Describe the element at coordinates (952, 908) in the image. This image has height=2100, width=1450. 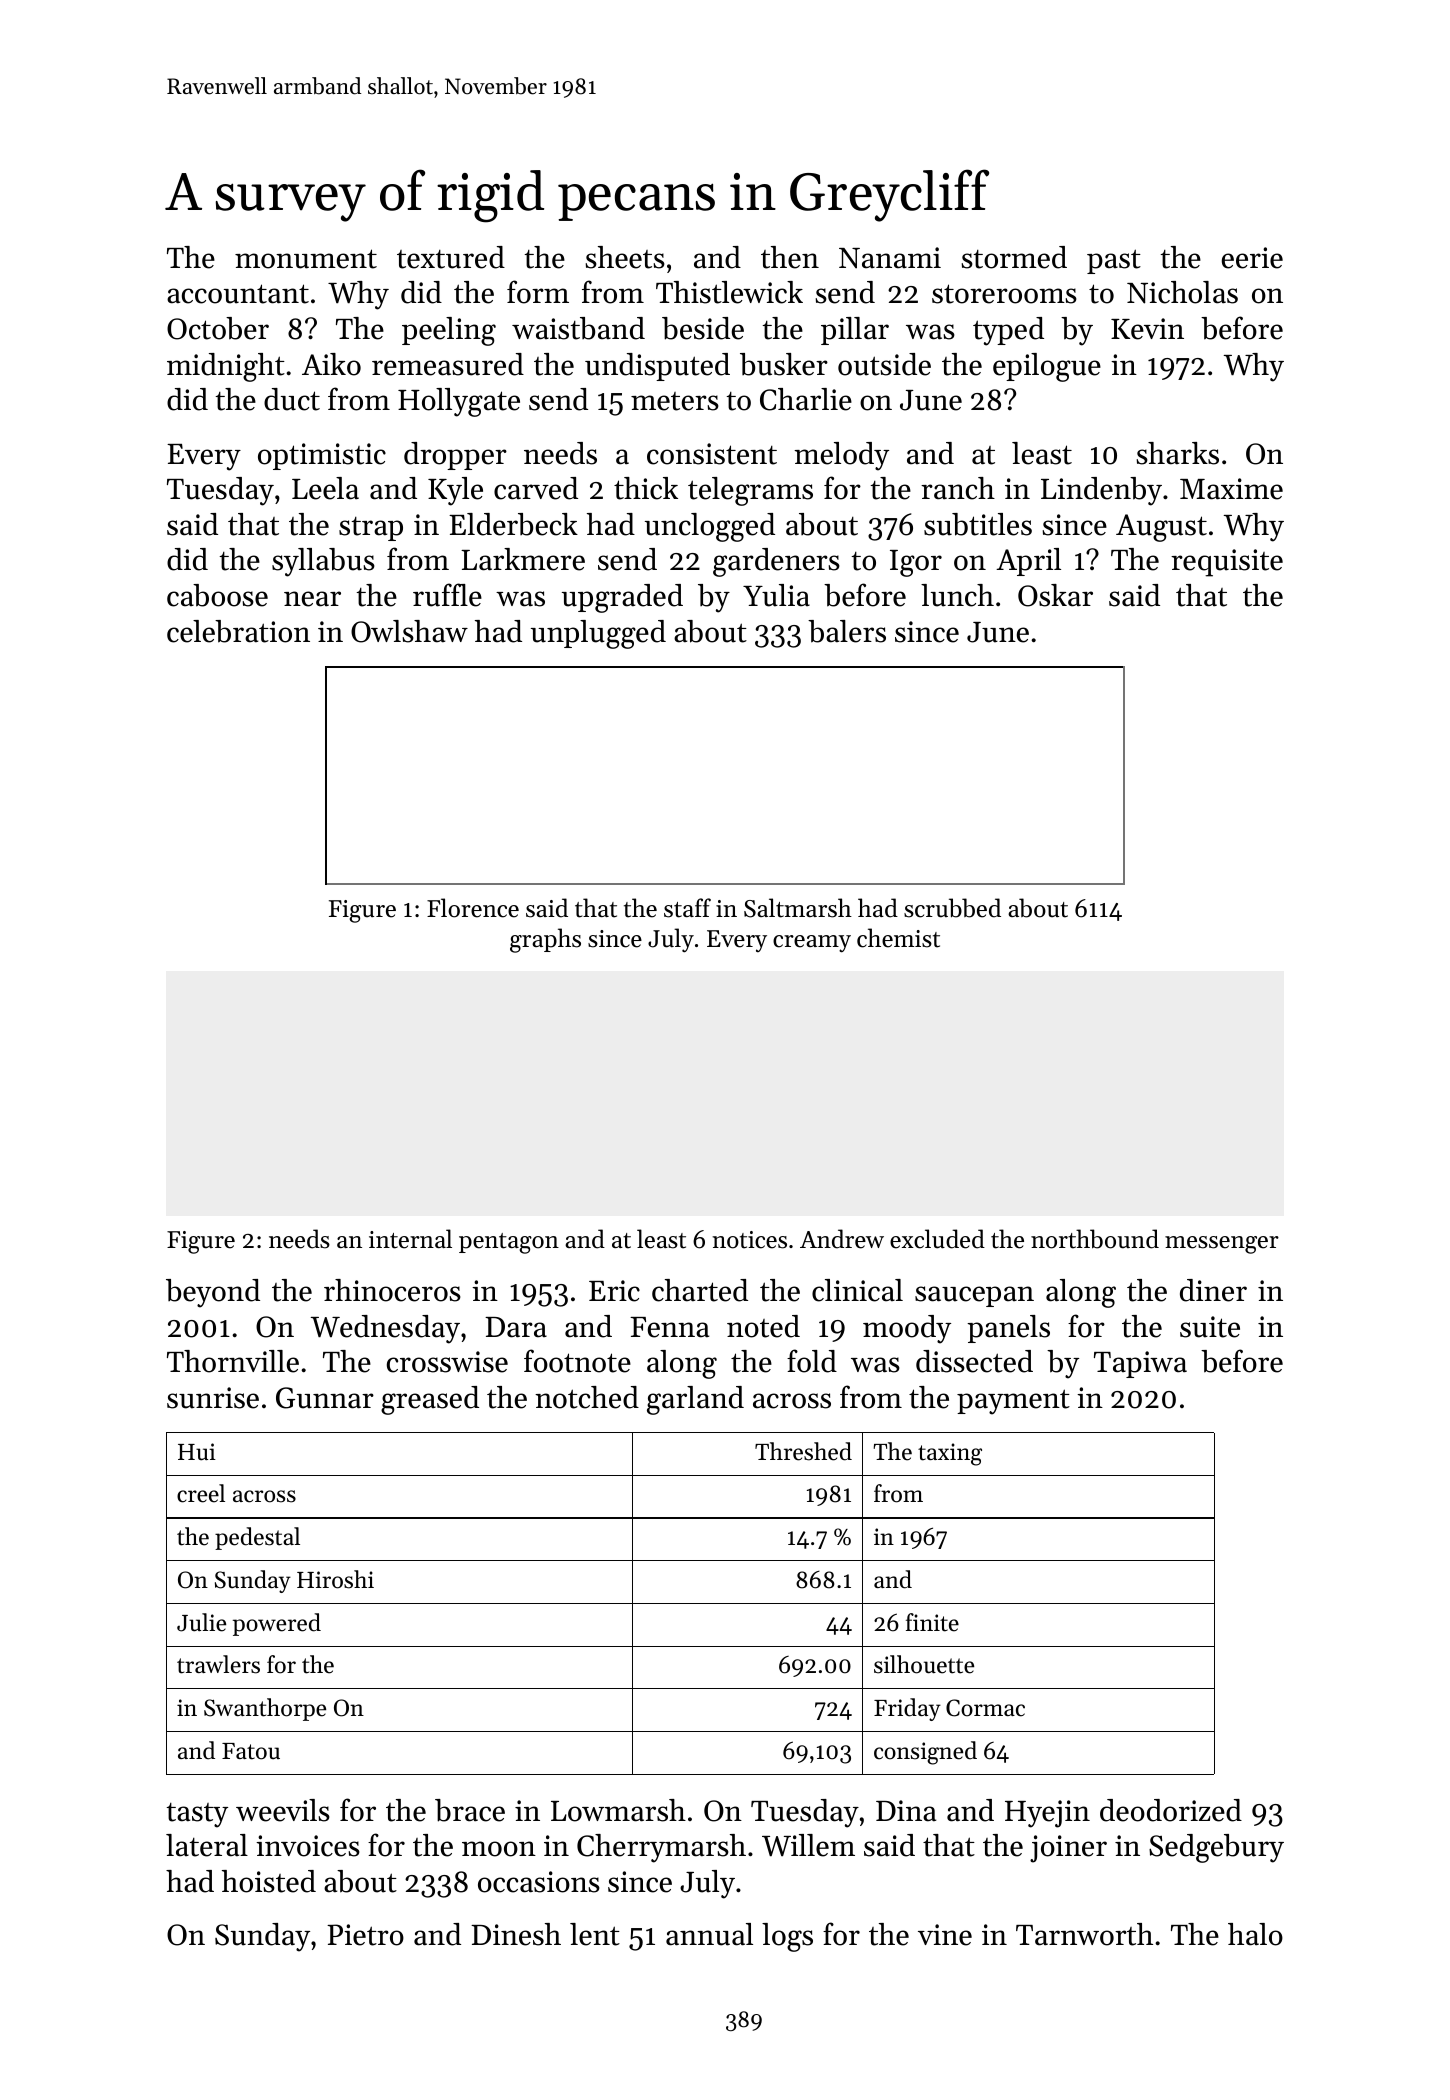
I see `scrubbed` at that location.
